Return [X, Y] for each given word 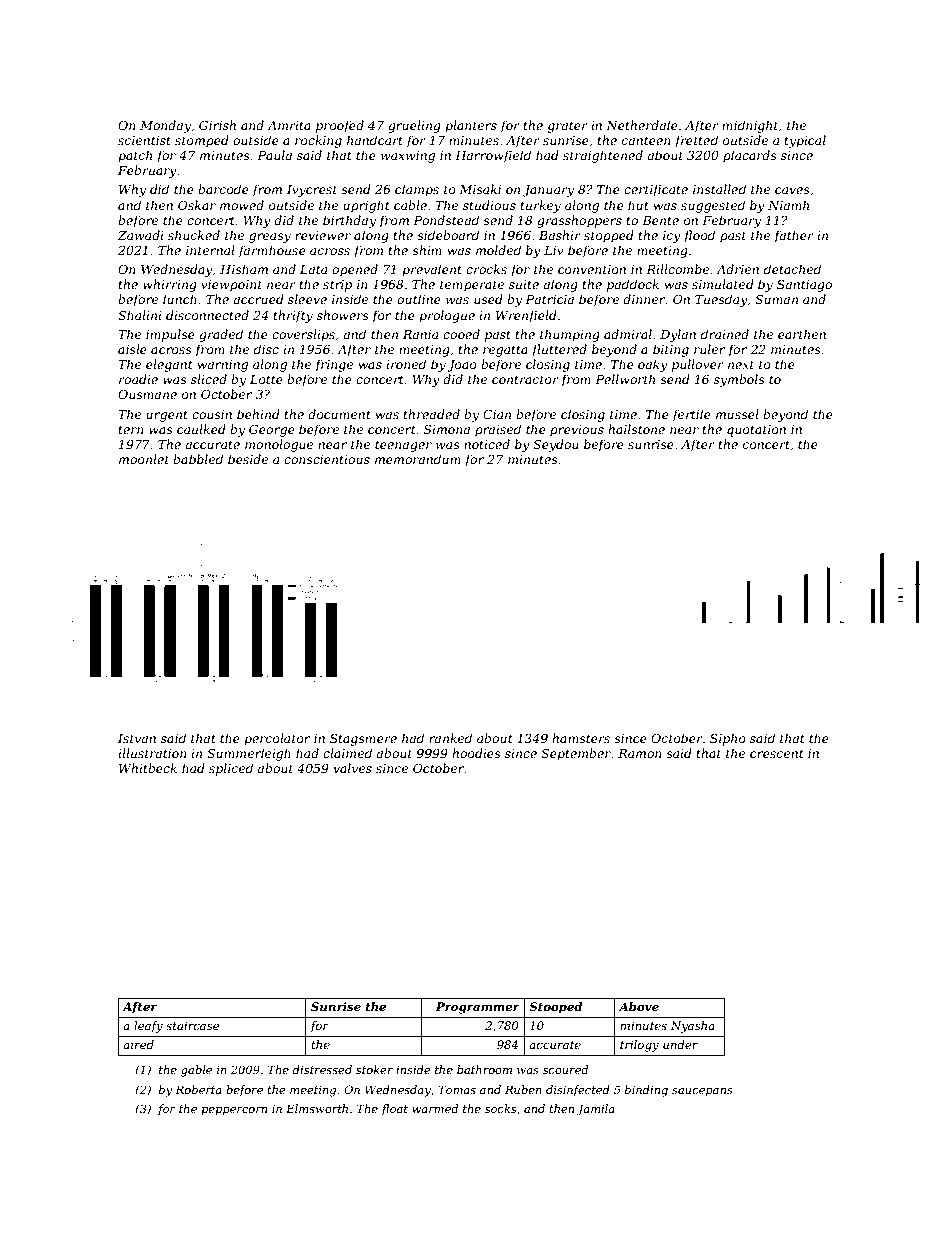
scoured [565, 1069]
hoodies [476, 753]
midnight [750, 126]
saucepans [702, 1092]
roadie [138, 379]
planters [471, 126]
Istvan [137, 738]
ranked [450, 738]
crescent [777, 753]
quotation [756, 431]
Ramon [640, 753]
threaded [432, 414]
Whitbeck [148, 768]
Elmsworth [317, 1108]
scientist [144, 140]
